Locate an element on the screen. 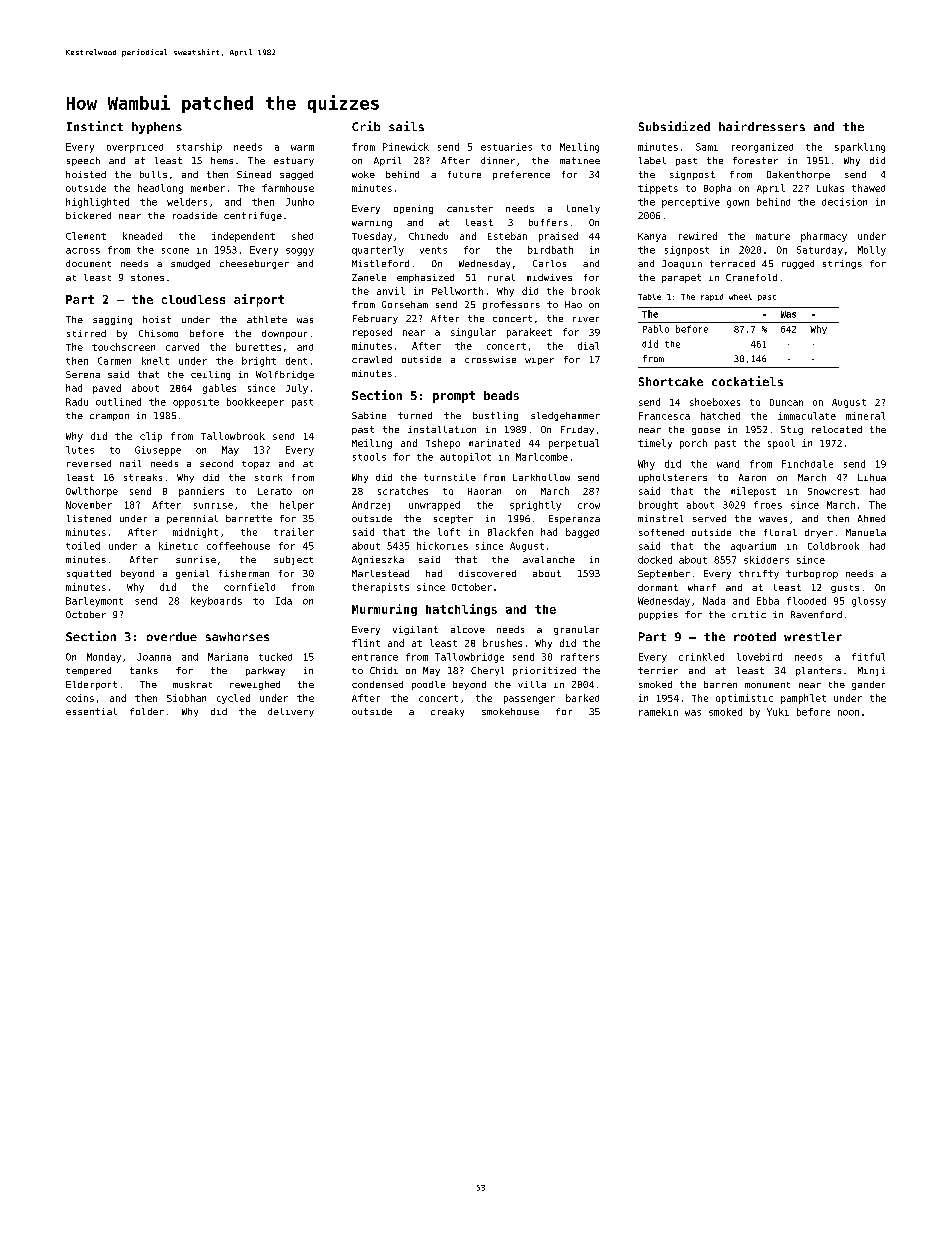 This screenshot has height=1233, width=952. woke is located at coordinates (363, 174).
